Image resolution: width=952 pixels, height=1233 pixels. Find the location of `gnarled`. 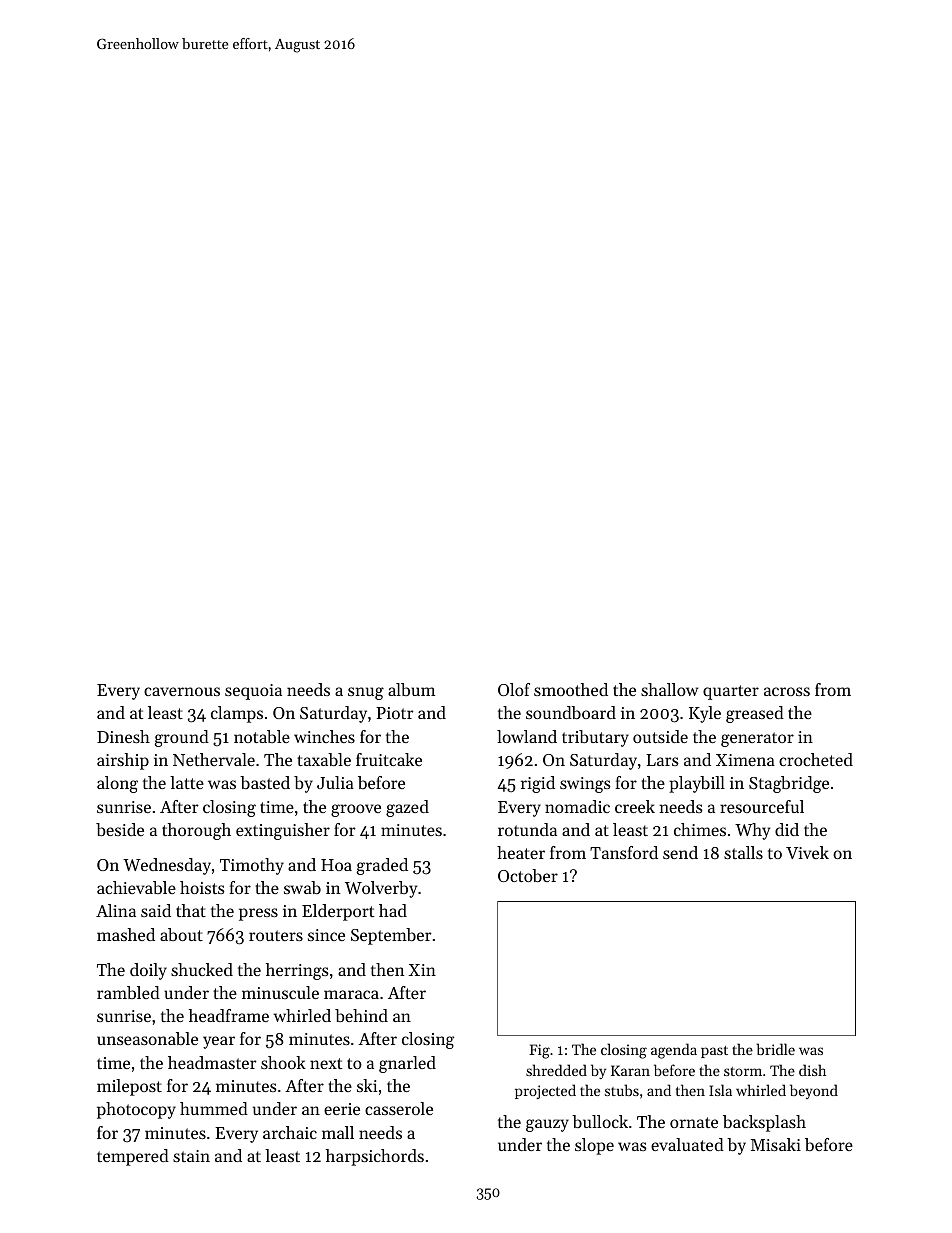

gnarled is located at coordinates (407, 1064).
